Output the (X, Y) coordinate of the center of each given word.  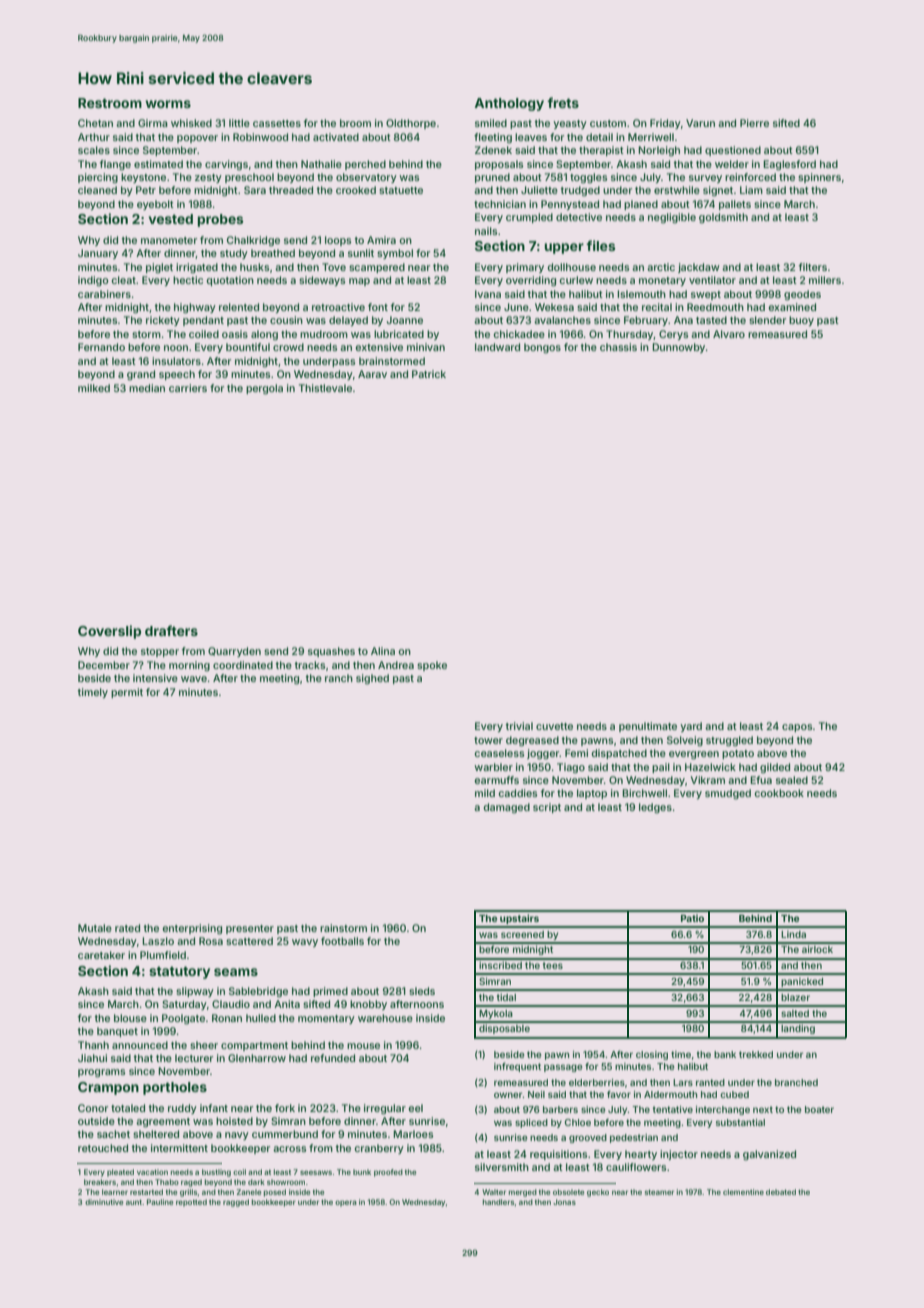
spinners (819, 178)
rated (127, 928)
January (98, 254)
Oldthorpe (411, 124)
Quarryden (234, 652)
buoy (801, 321)
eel (415, 1108)
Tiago (571, 768)
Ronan (227, 1018)
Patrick (429, 374)
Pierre (754, 123)
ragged (236, 1203)
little (239, 123)
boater (819, 1109)
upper (564, 248)
